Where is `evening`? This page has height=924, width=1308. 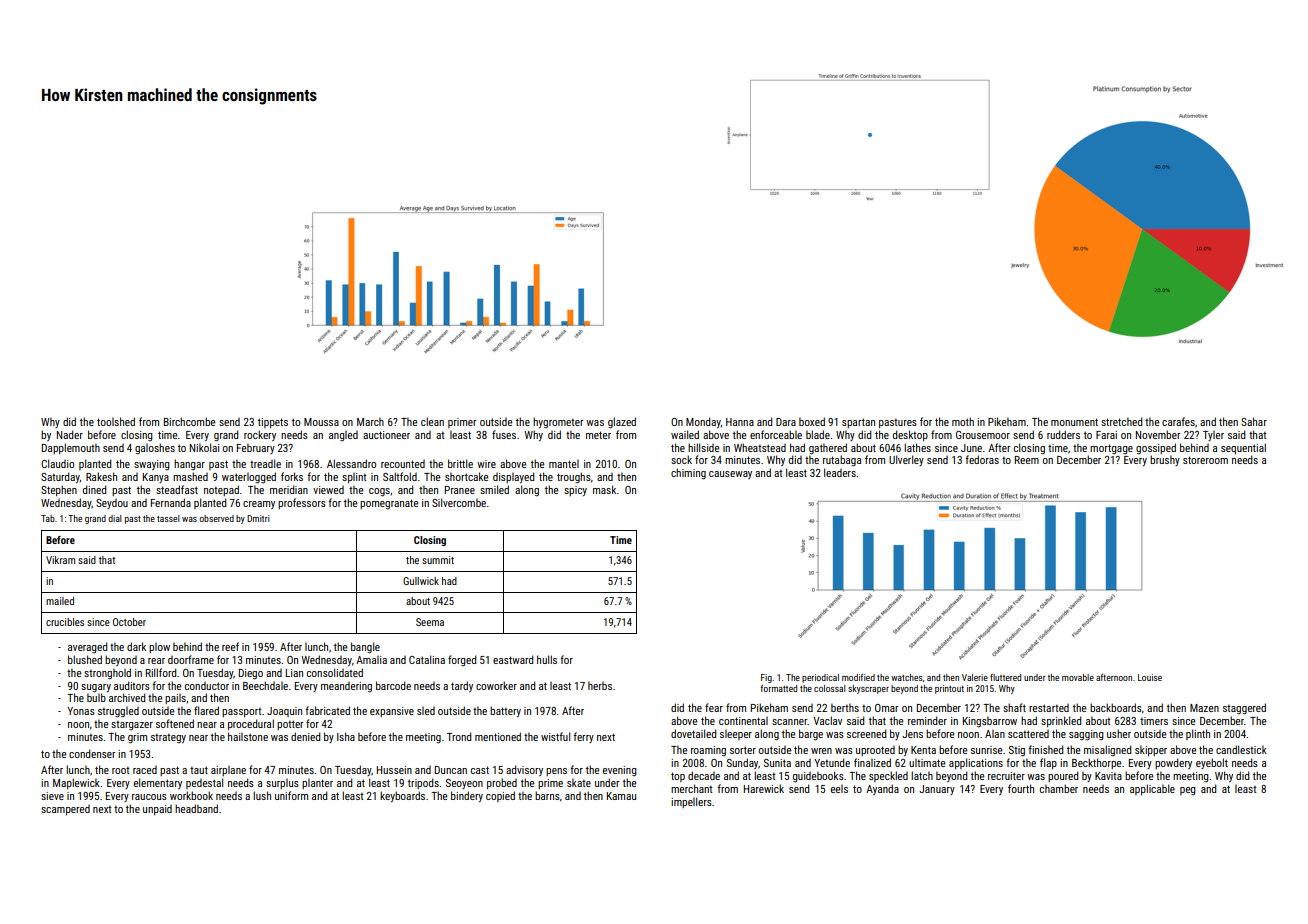
evening is located at coordinates (620, 771).
